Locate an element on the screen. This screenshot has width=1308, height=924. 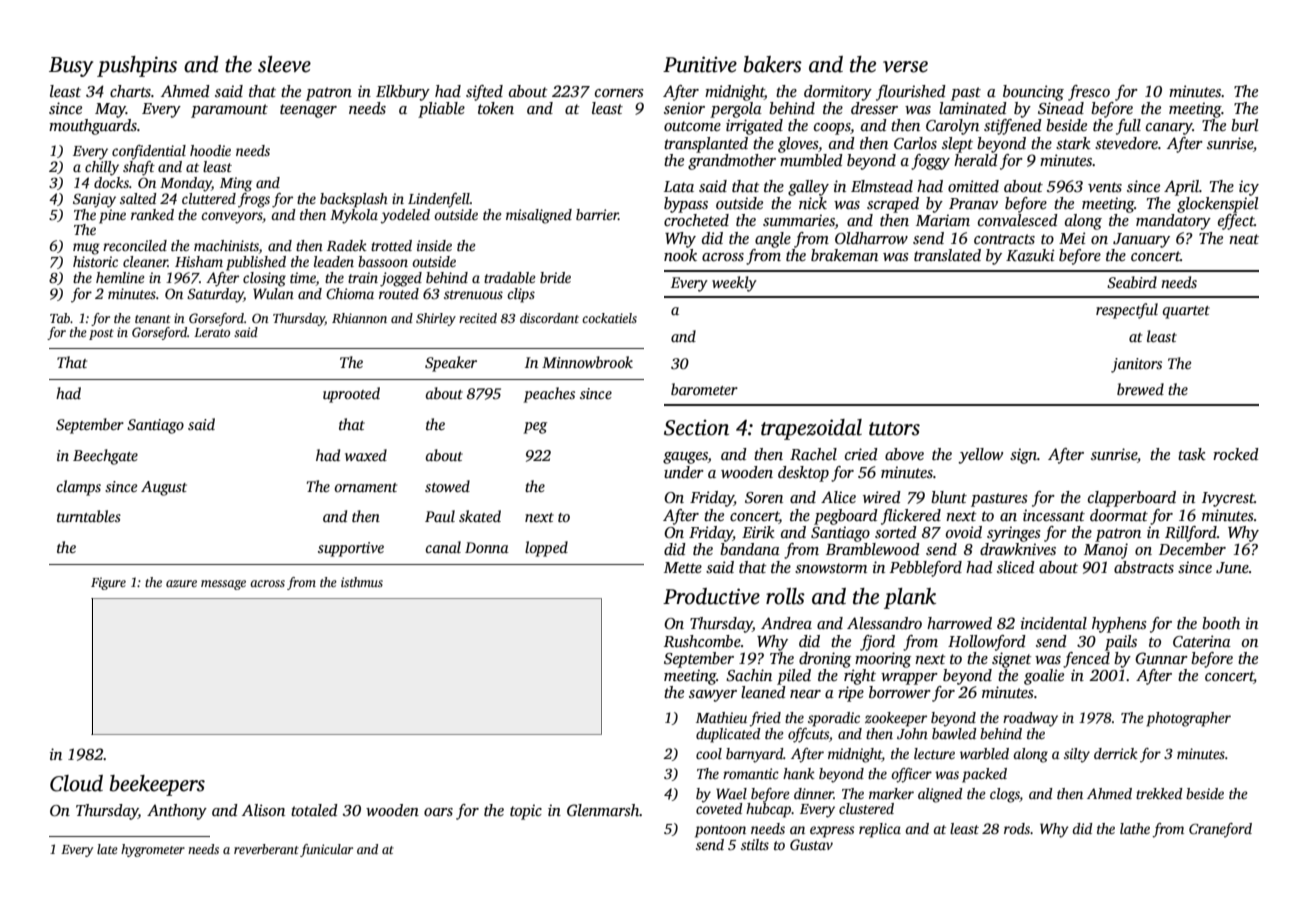
turntables is located at coordinates (89, 516).
